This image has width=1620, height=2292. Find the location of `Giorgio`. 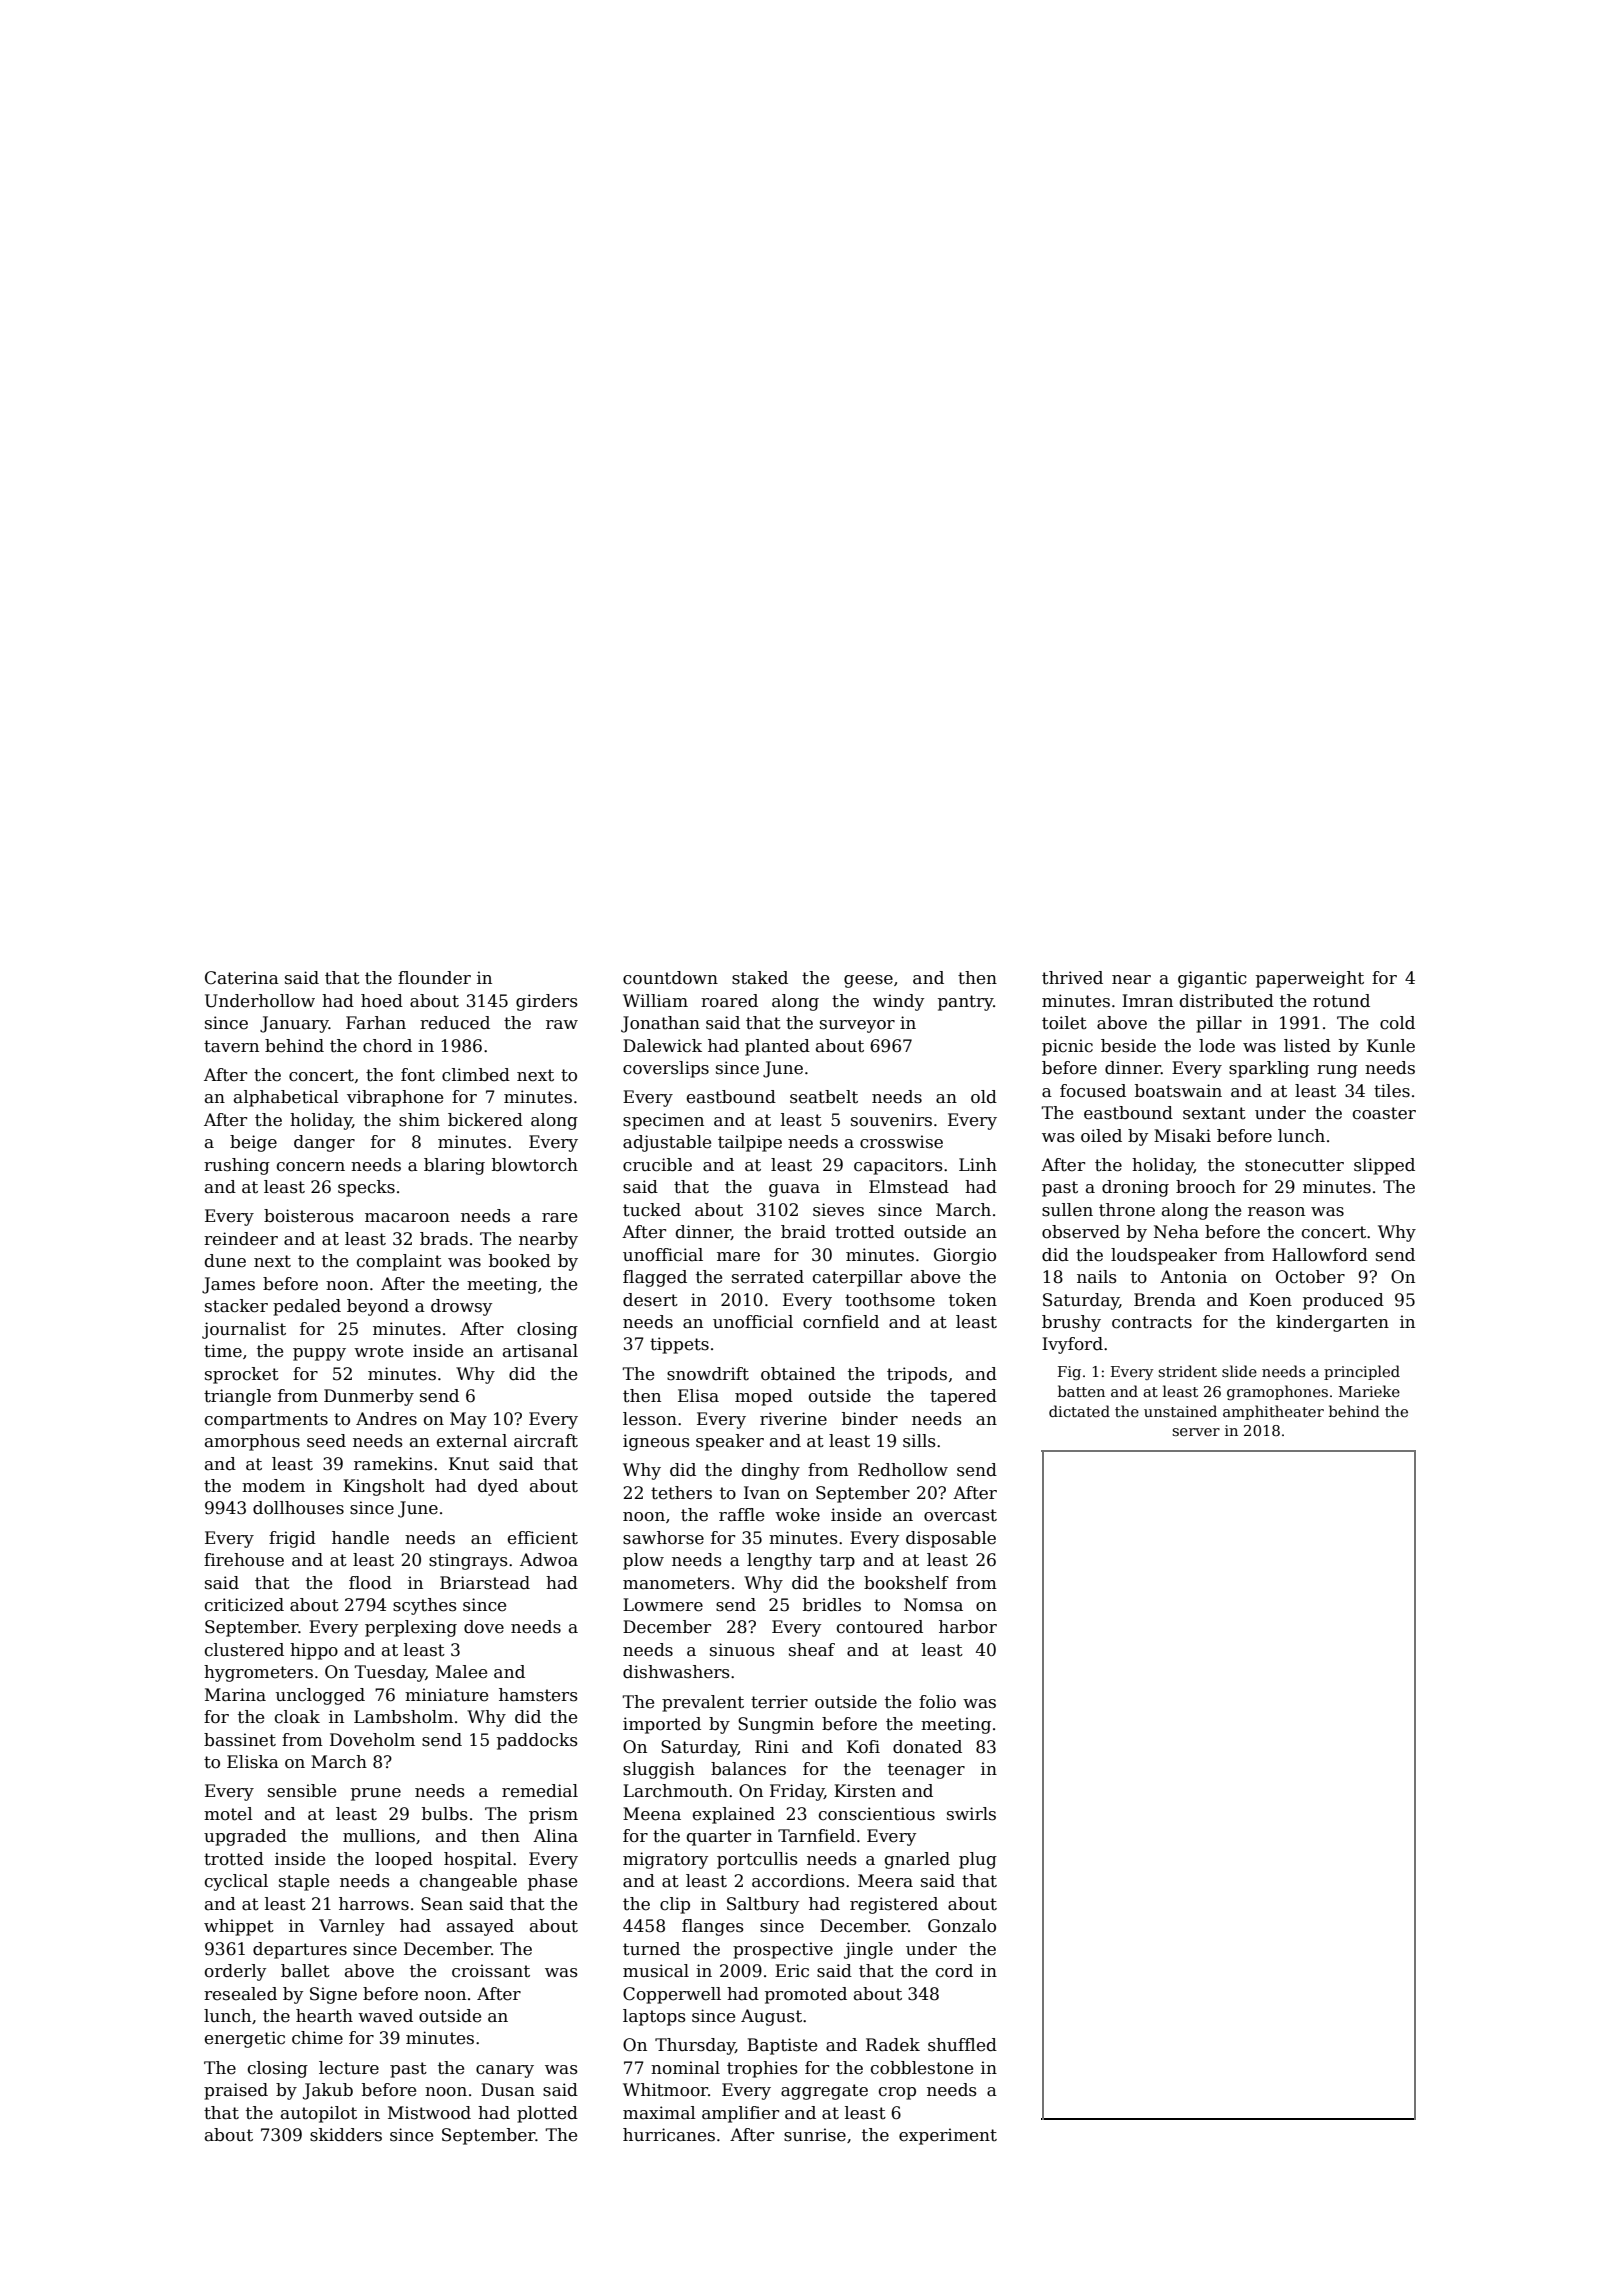

Giorgio is located at coordinates (965, 1256).
